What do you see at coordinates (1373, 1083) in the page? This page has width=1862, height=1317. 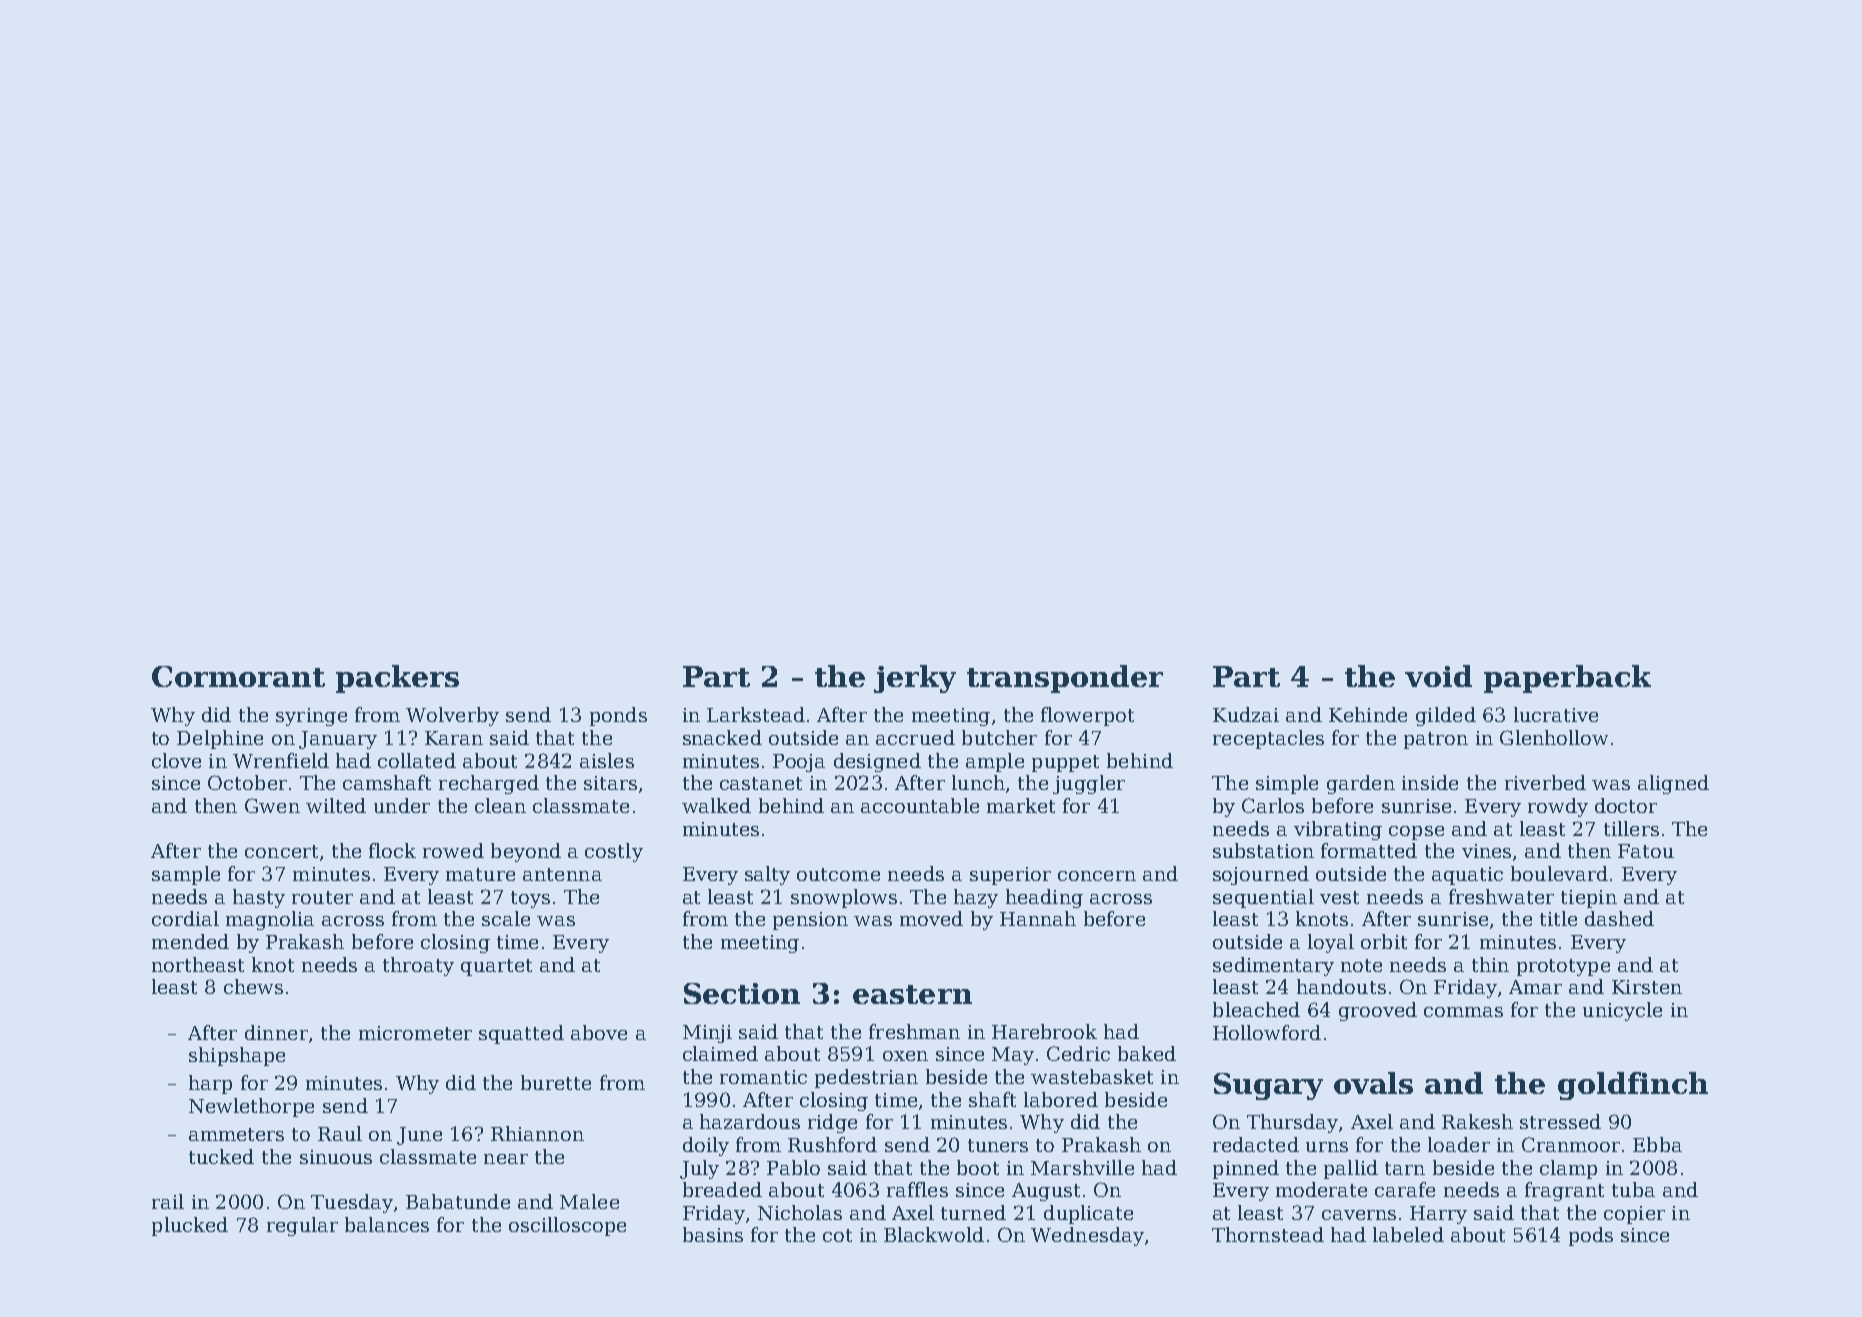 I see `ovals` at bounding box center [1373, 1083].
